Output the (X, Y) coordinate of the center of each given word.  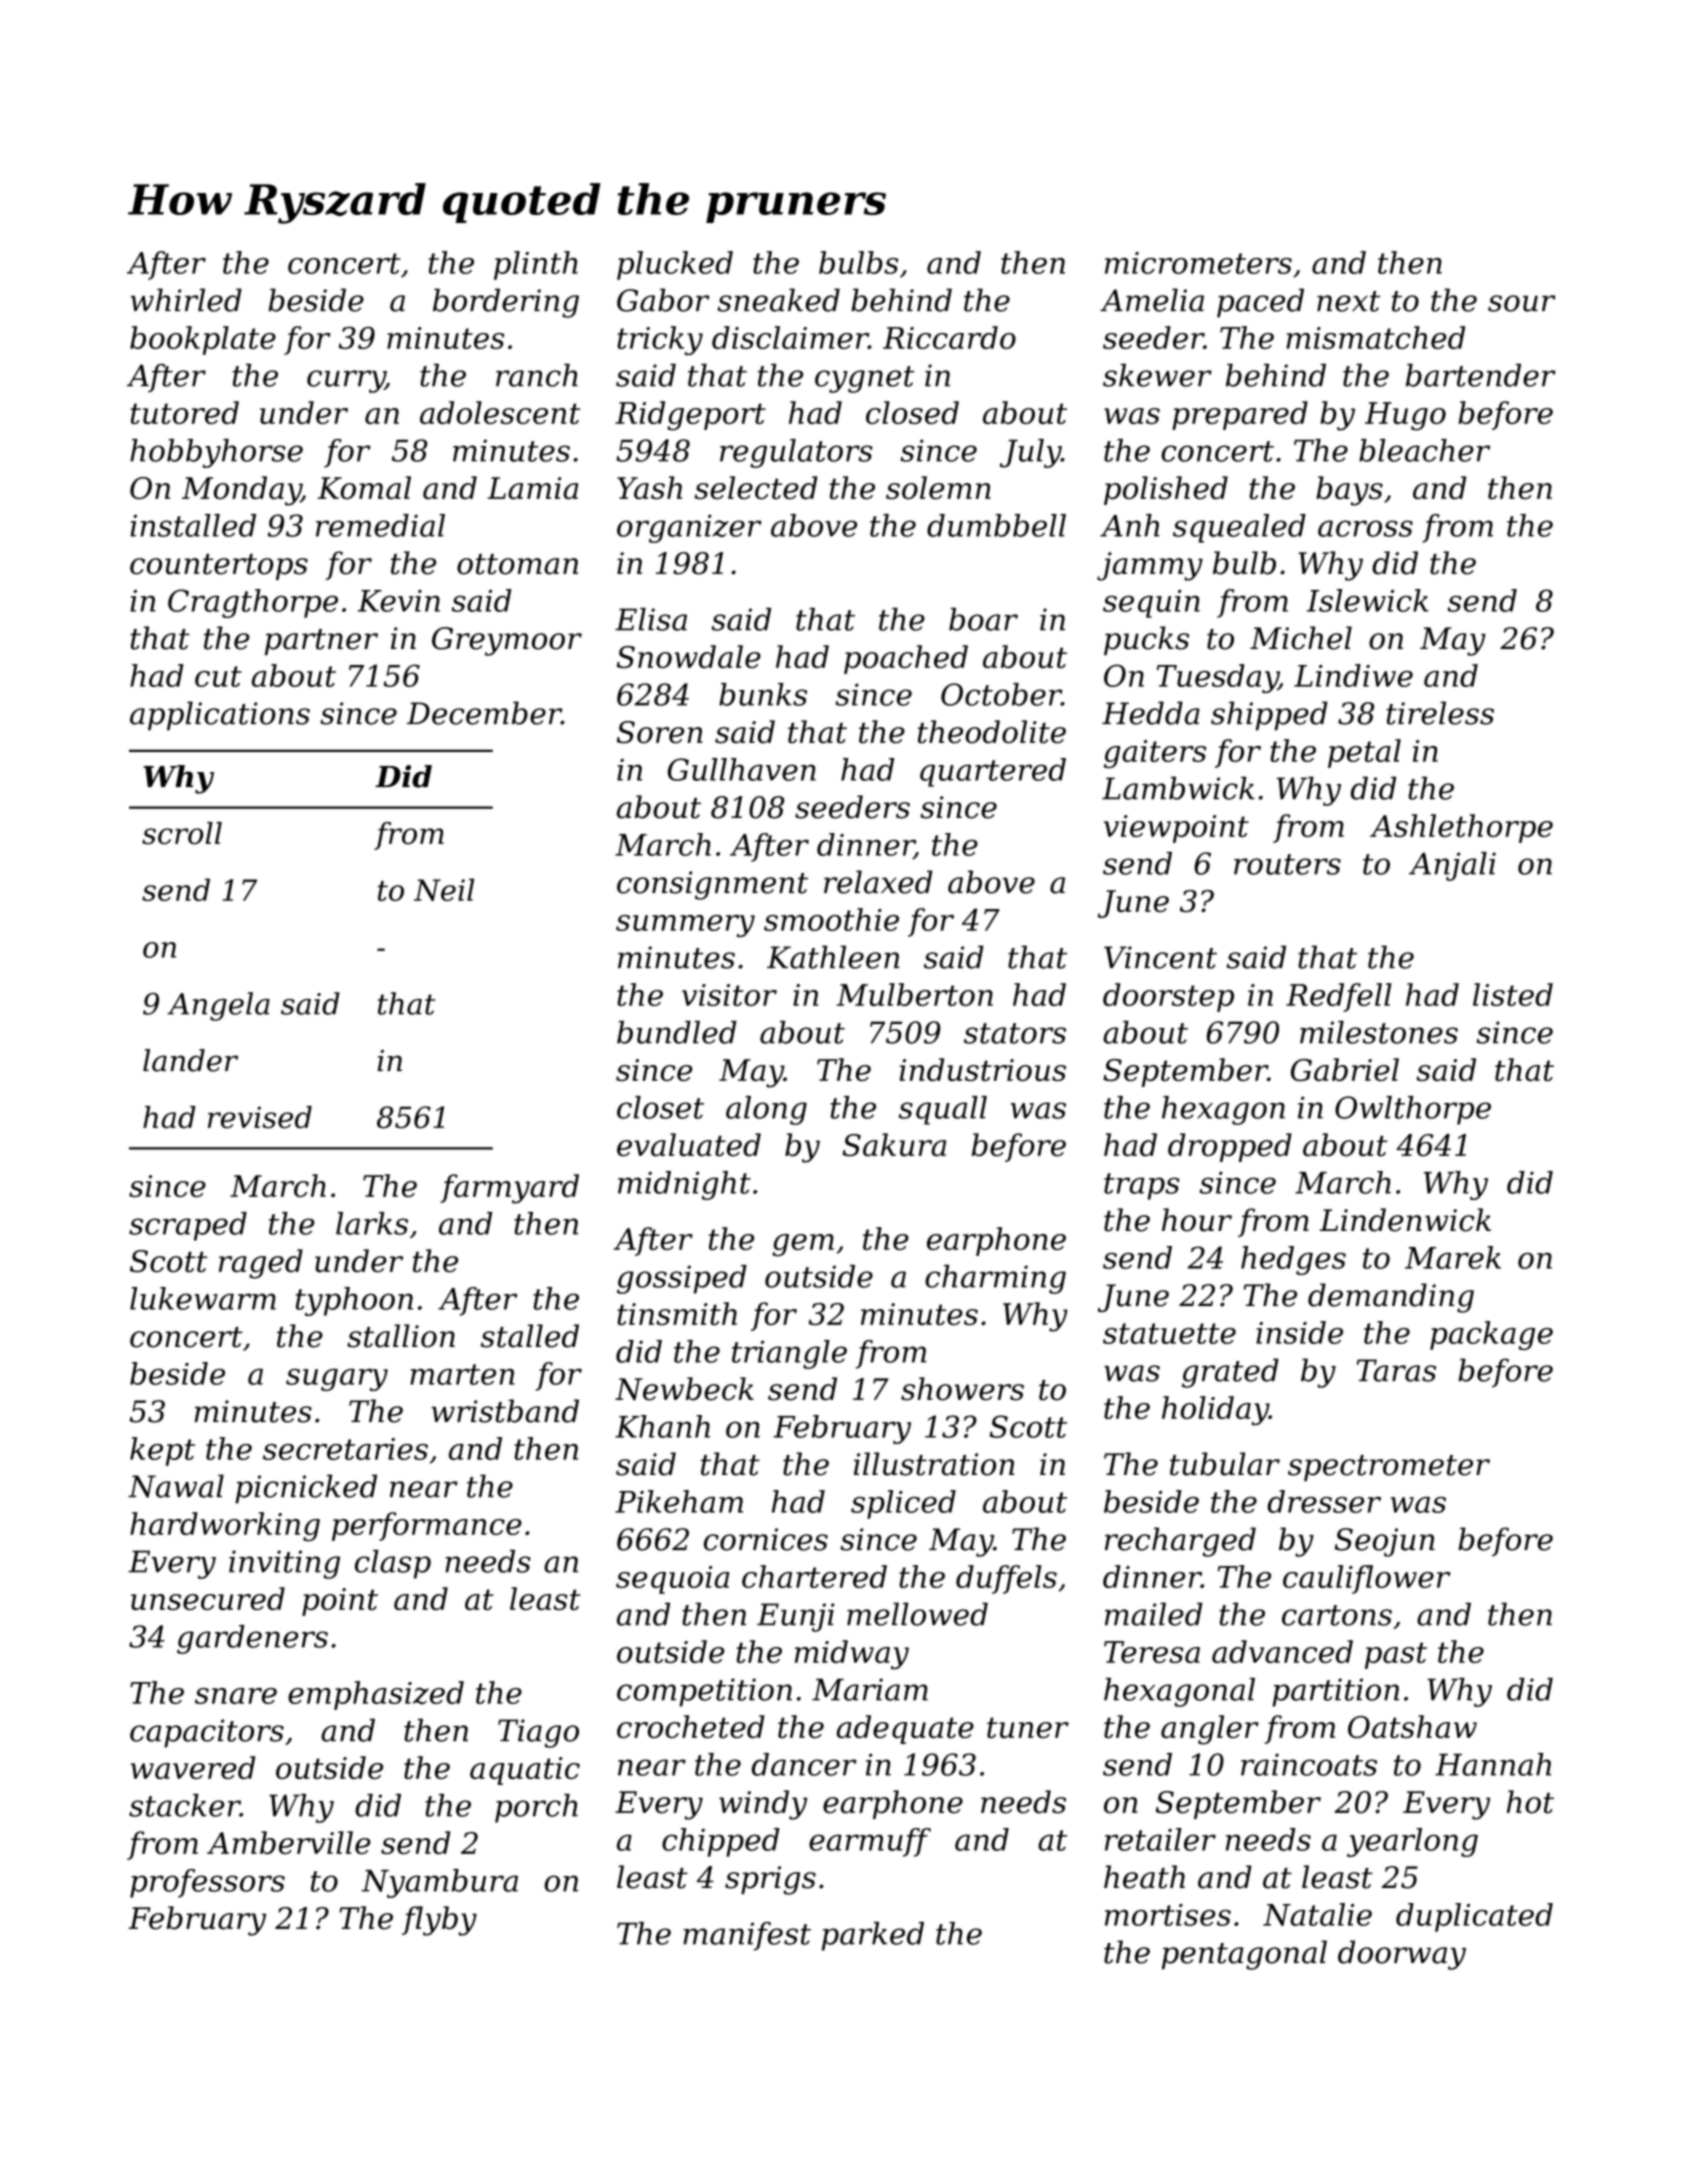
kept (162, 1451)
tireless (1440, 713)
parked (873, 1936)
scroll (182, 833)
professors (207, 1883)
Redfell (1339, 997)
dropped (1230, 1147)
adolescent (500, 412)
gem (803, 1245)
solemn (938, 488)
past (1396, 1655)
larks (372, 1223)
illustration (934, 1464)
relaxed (878, 882)
